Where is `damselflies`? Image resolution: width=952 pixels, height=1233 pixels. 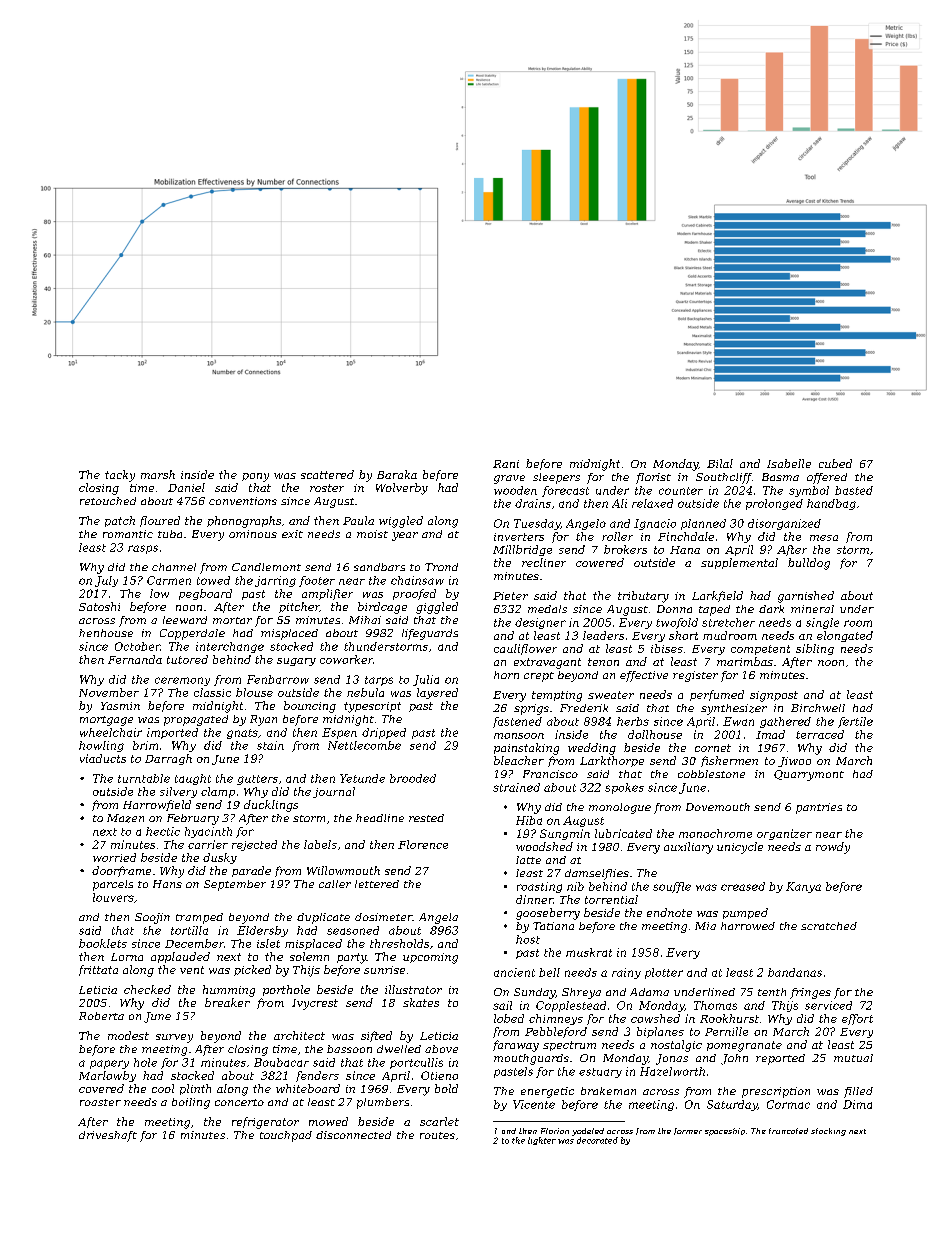 damselflies is located at coordinates (597, 874).
